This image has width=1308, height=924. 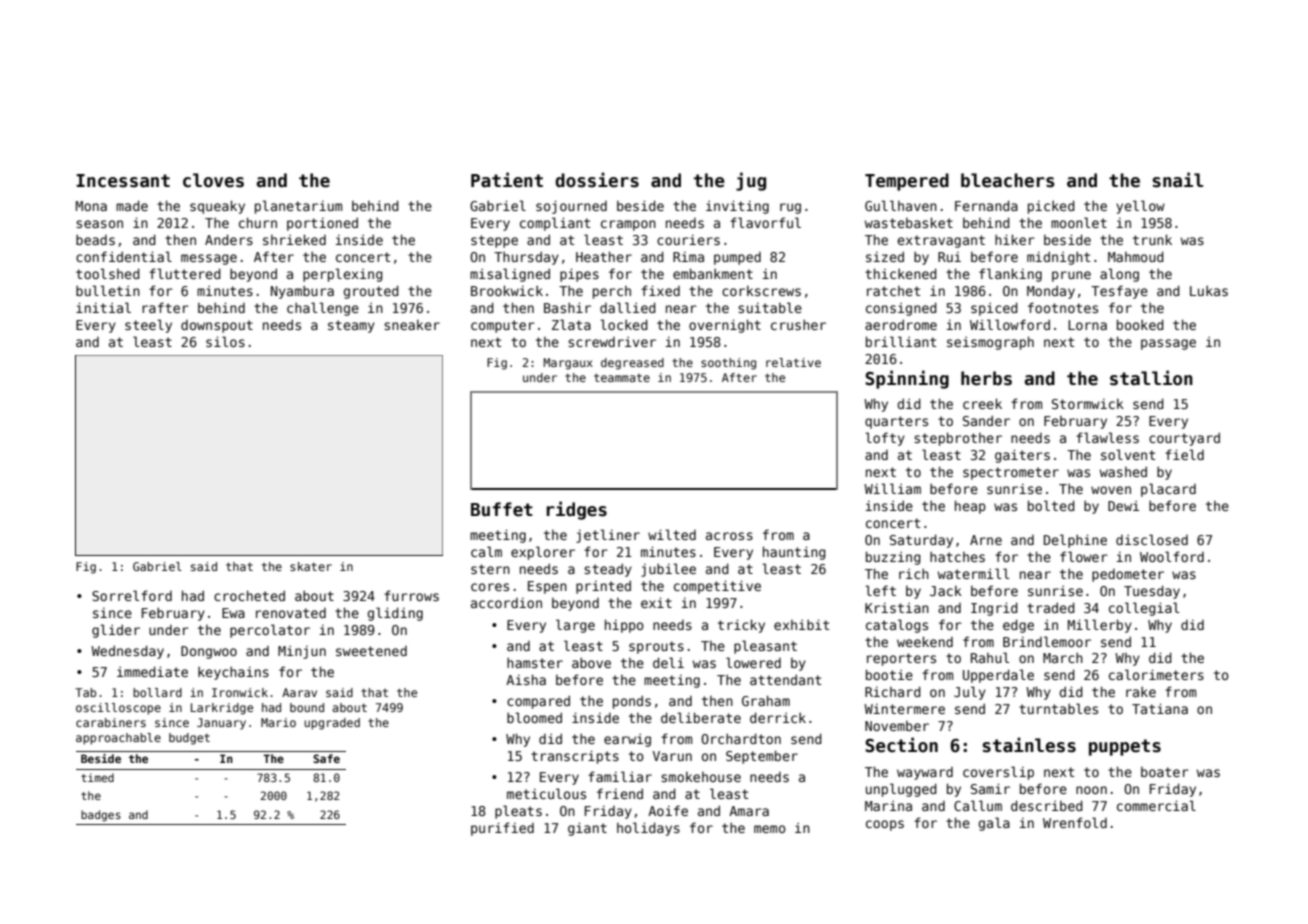 I want to click on Fernanda, so click(x=986, y=205).
